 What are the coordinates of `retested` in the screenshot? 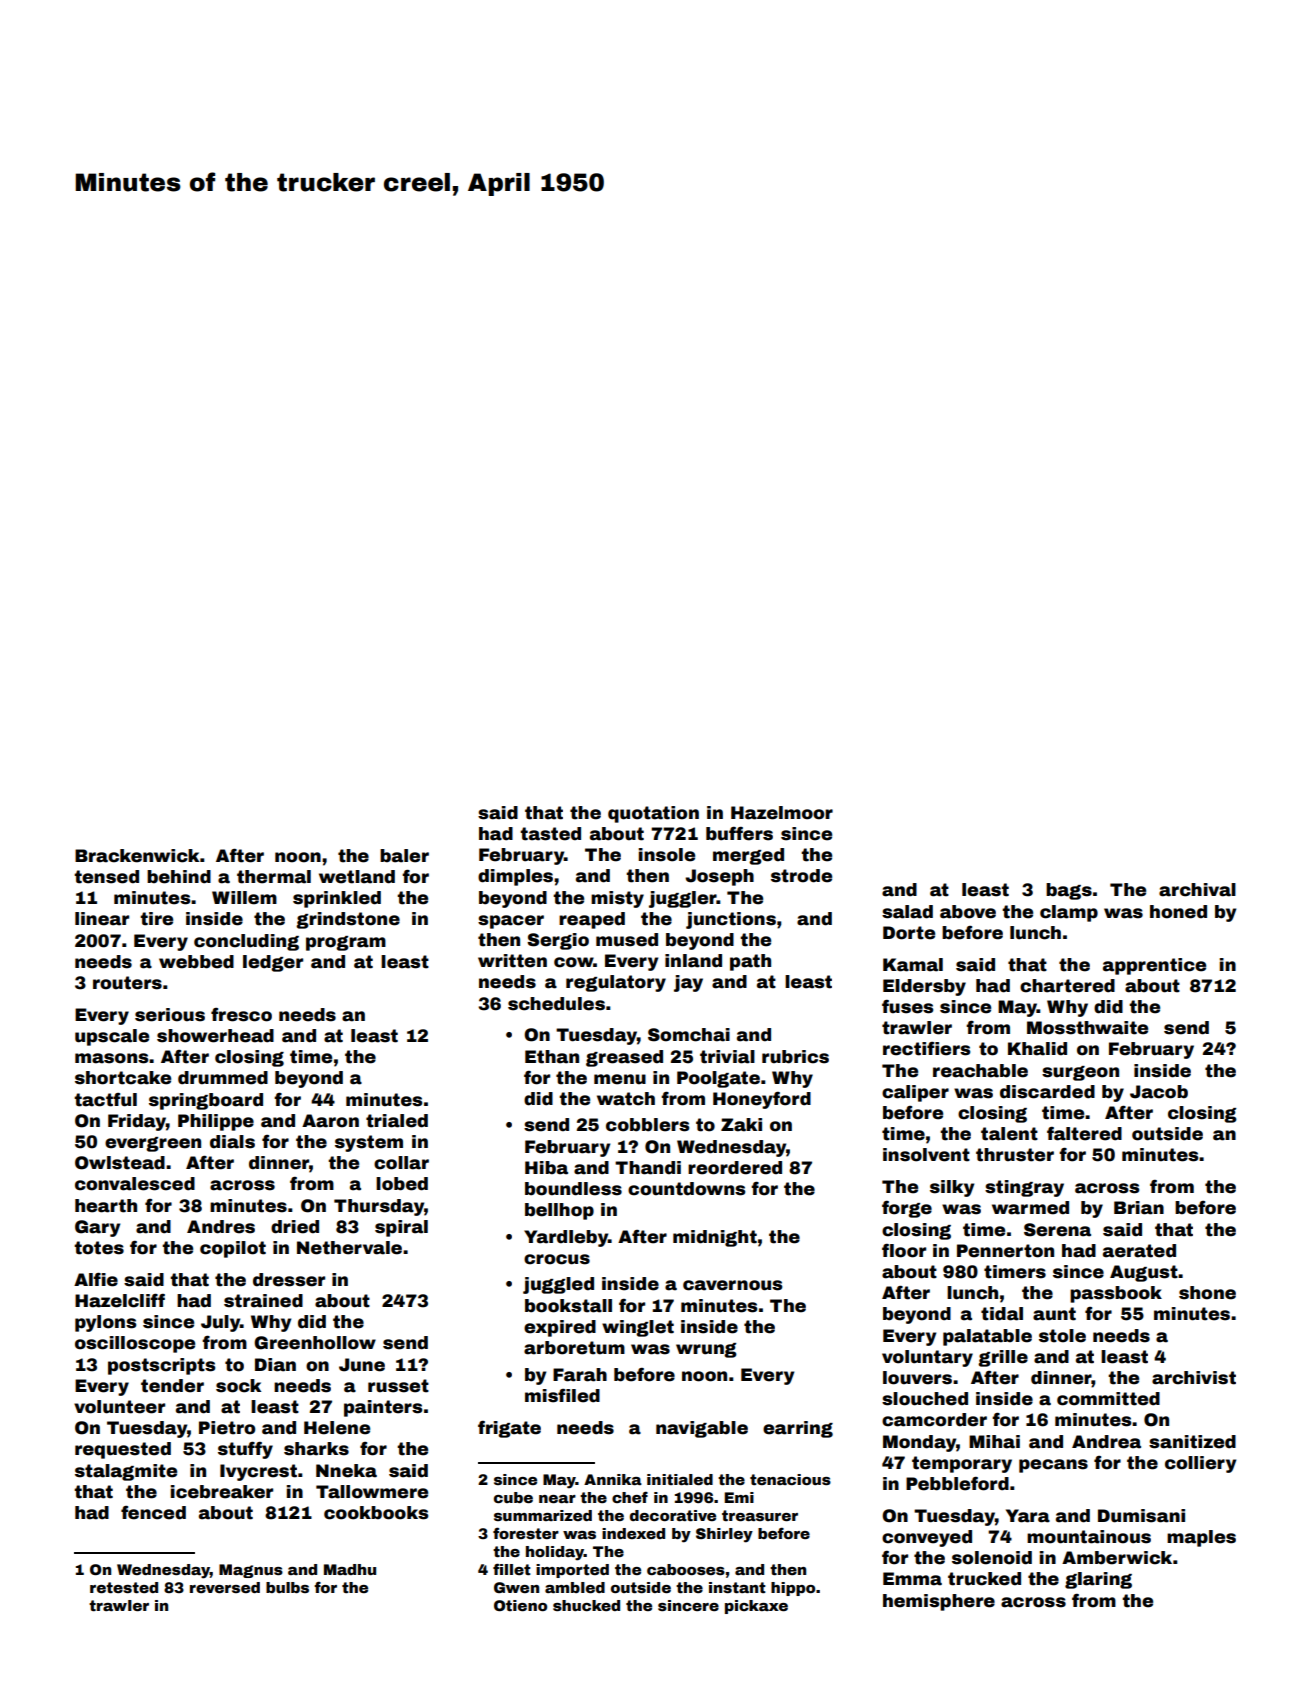 It's located at (124, 1587).
